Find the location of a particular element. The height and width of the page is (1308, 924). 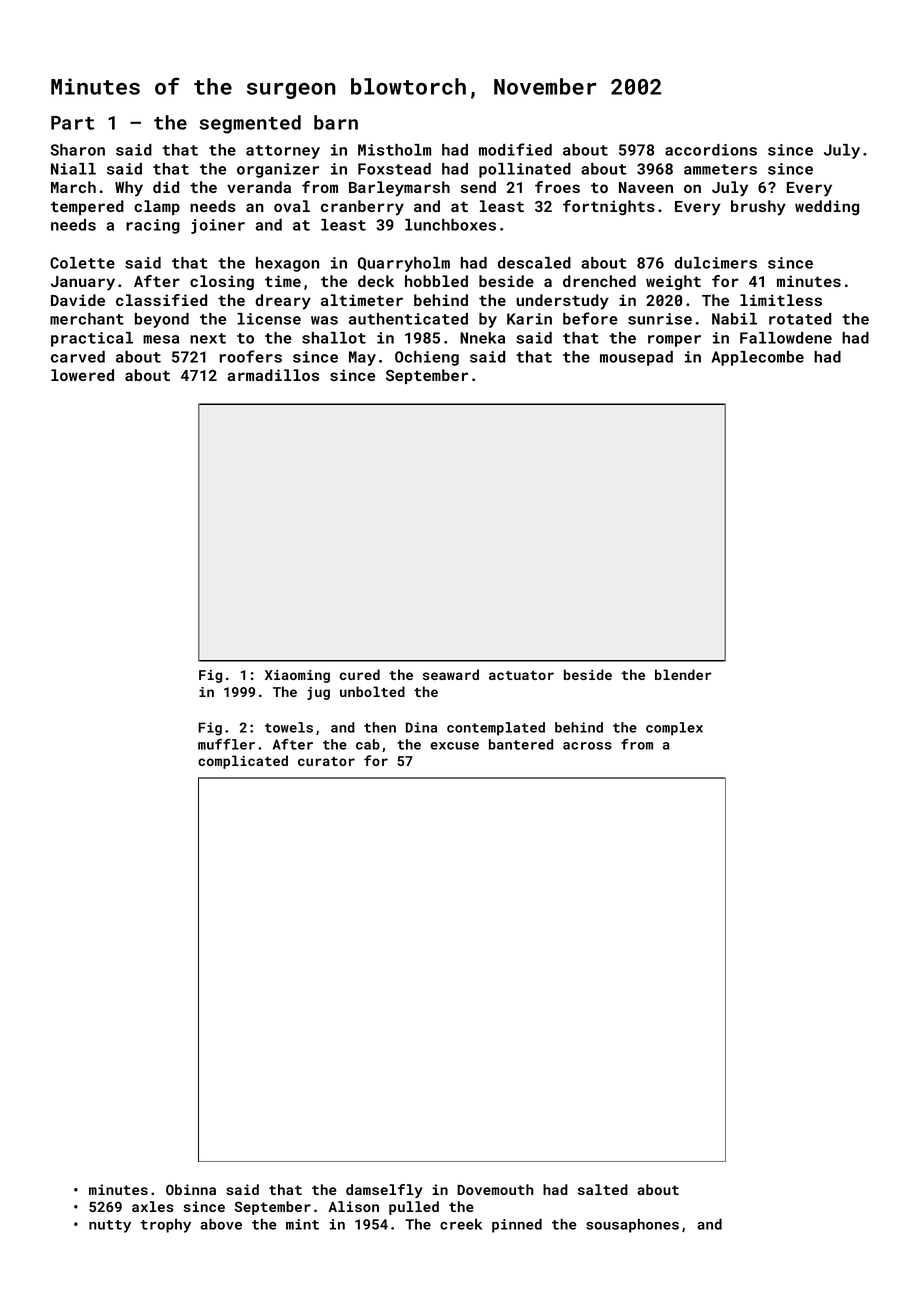

segmented is located at coordinates (250, 124).
